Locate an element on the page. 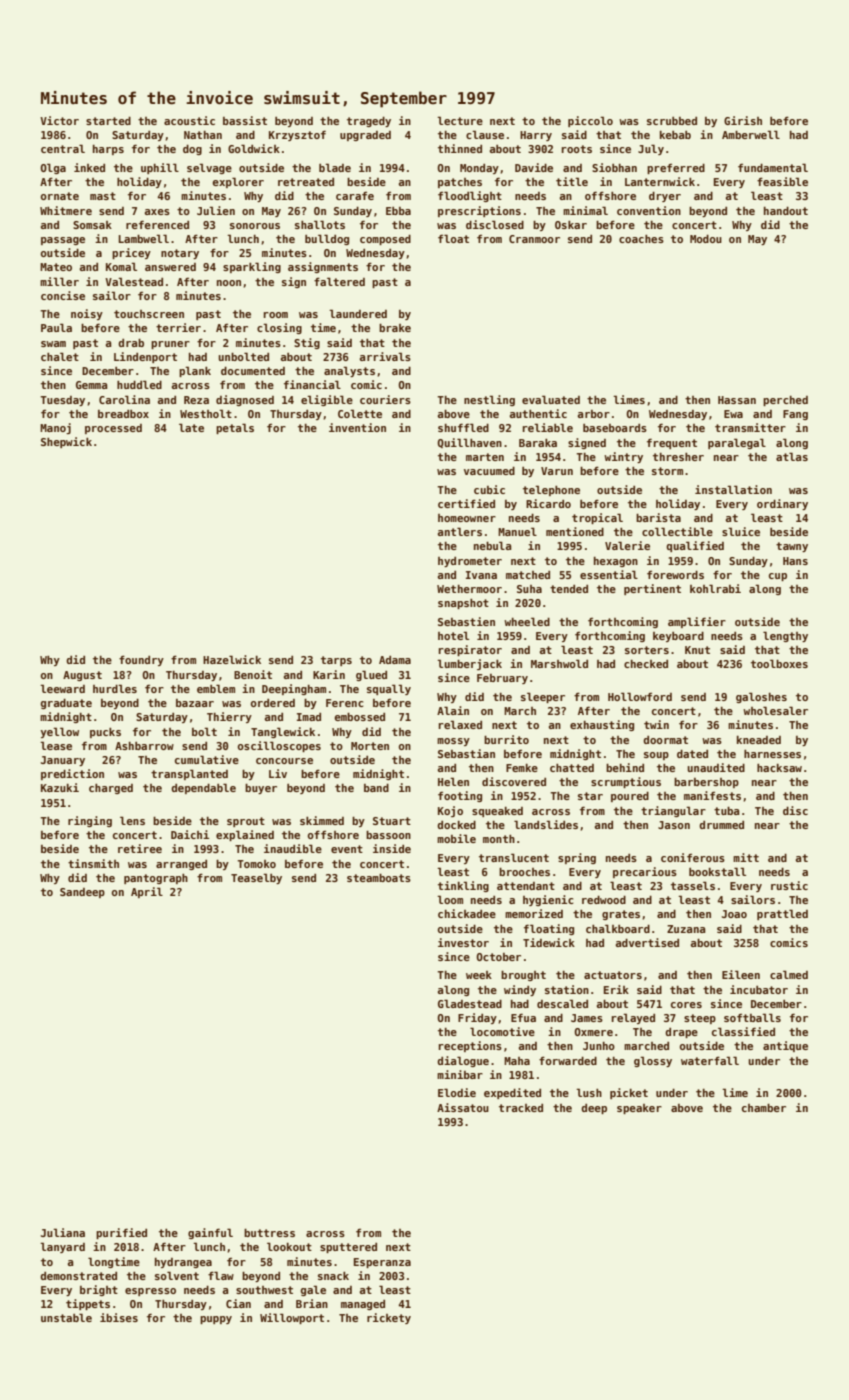  selvage is located at coordinates (209, 168).
